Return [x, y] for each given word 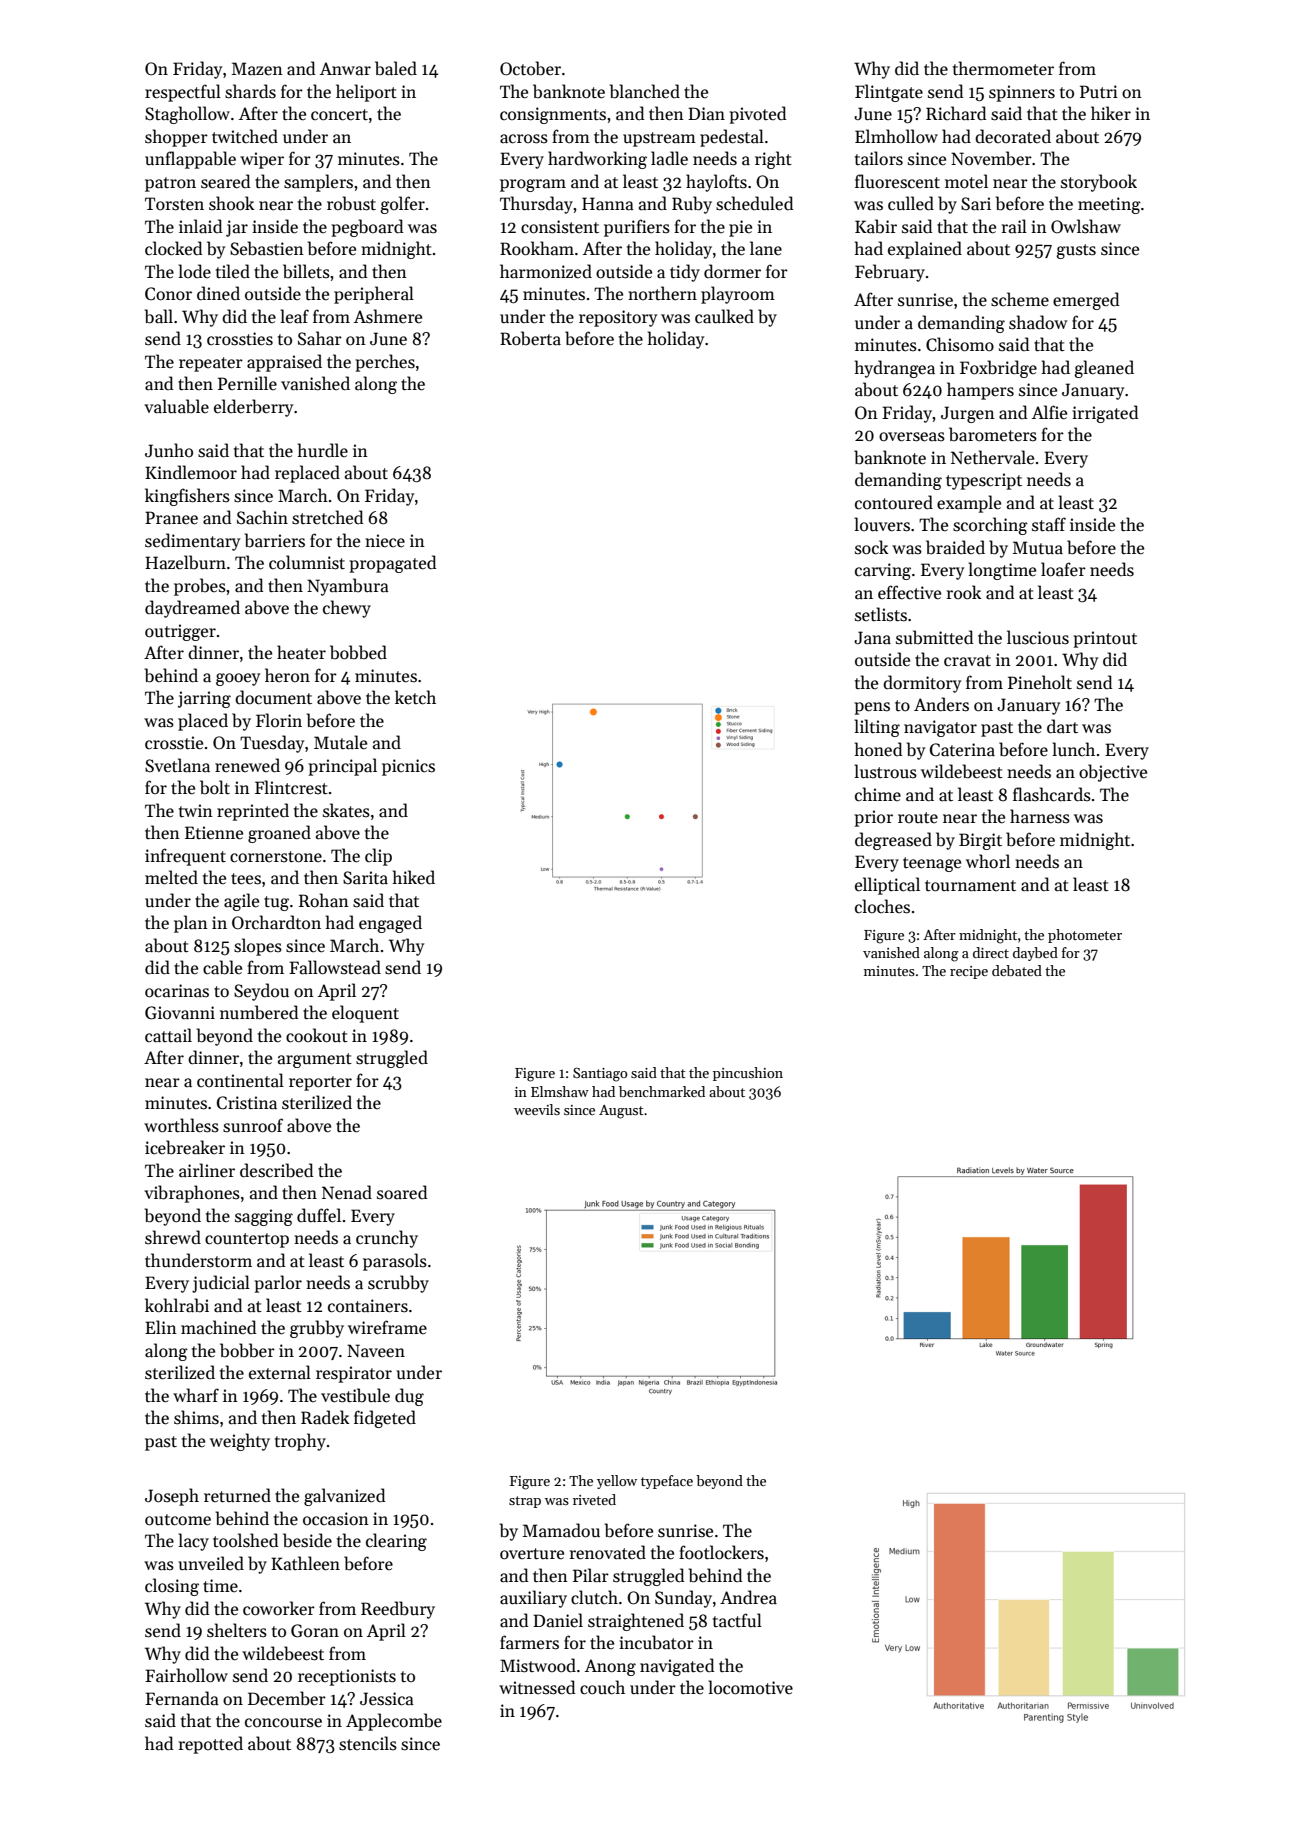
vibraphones [192, 1194]
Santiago [600, 1074]
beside [307, 1540]
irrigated [1105, 414]
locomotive [750, 1687]
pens [872, 708]
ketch [415, 697]
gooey [238, 679]
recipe [969, 972]
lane [766, 248]
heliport [366, 93]
